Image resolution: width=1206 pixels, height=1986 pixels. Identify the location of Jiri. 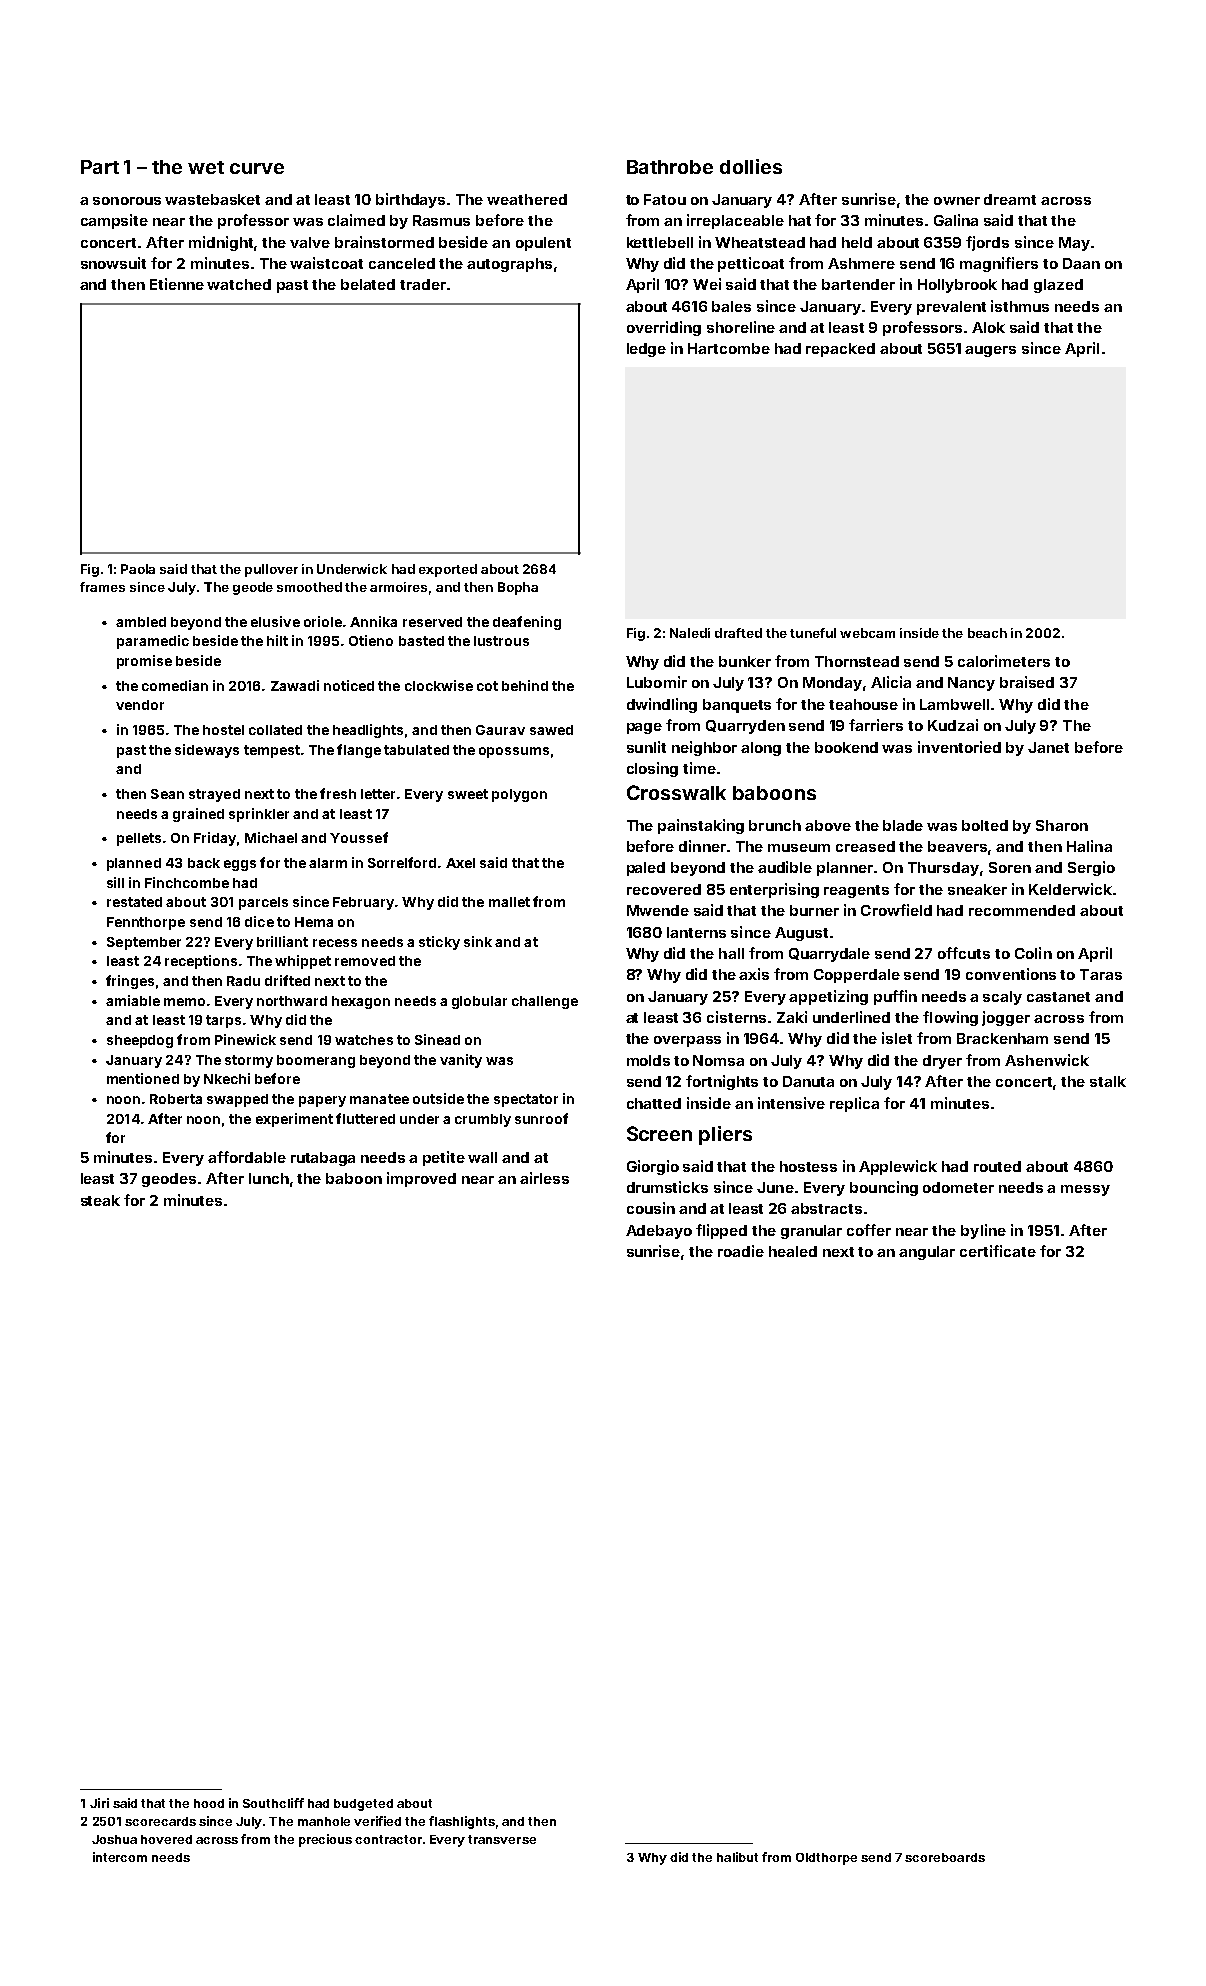
(99, 1803).
